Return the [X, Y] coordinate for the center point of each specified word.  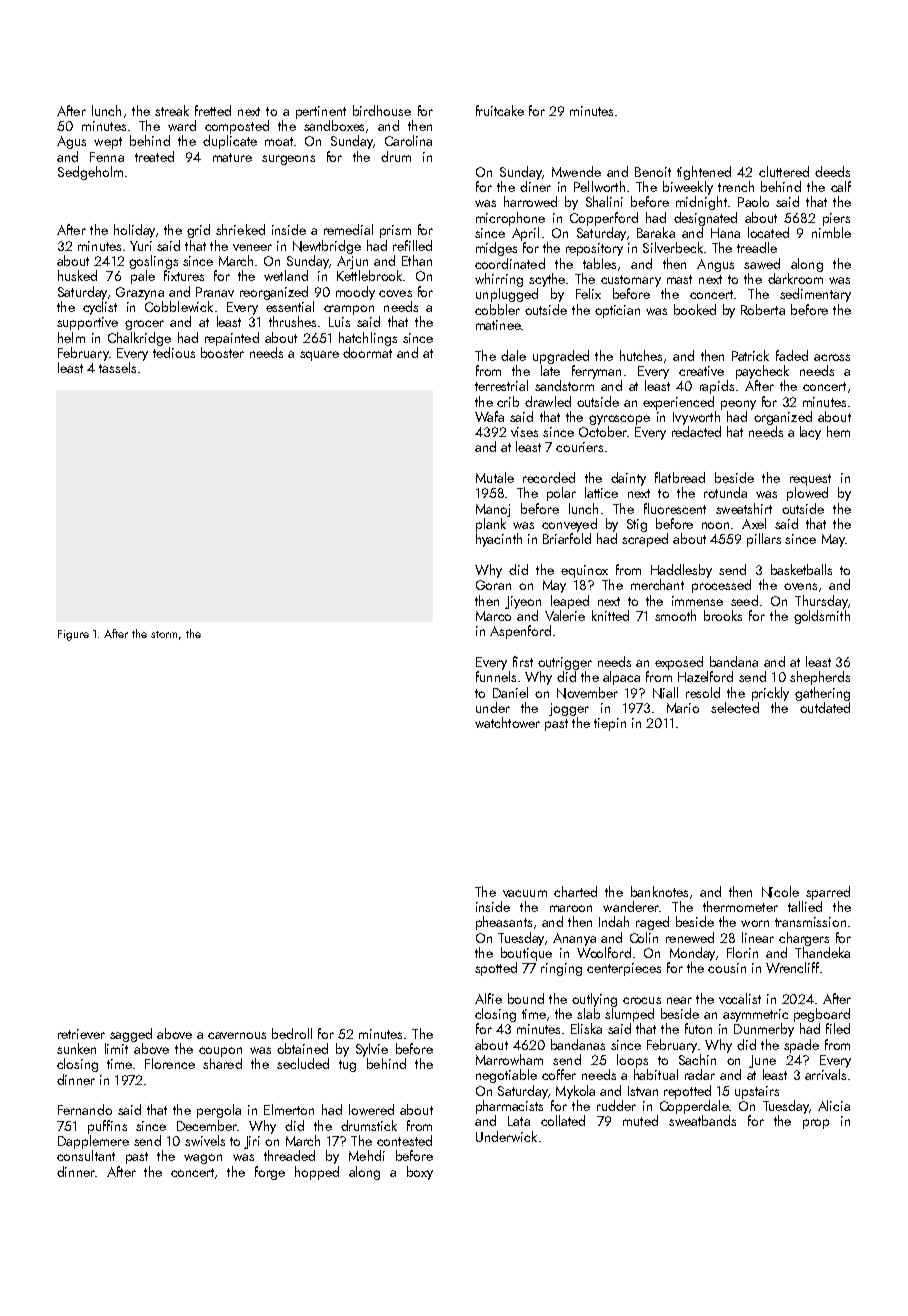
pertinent [321, 112]
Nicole [780, 892]
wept [108, 143]
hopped [317, 1173]
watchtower [507, 722]
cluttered [784, 171]
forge [270, 1173]
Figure [73, 635]
